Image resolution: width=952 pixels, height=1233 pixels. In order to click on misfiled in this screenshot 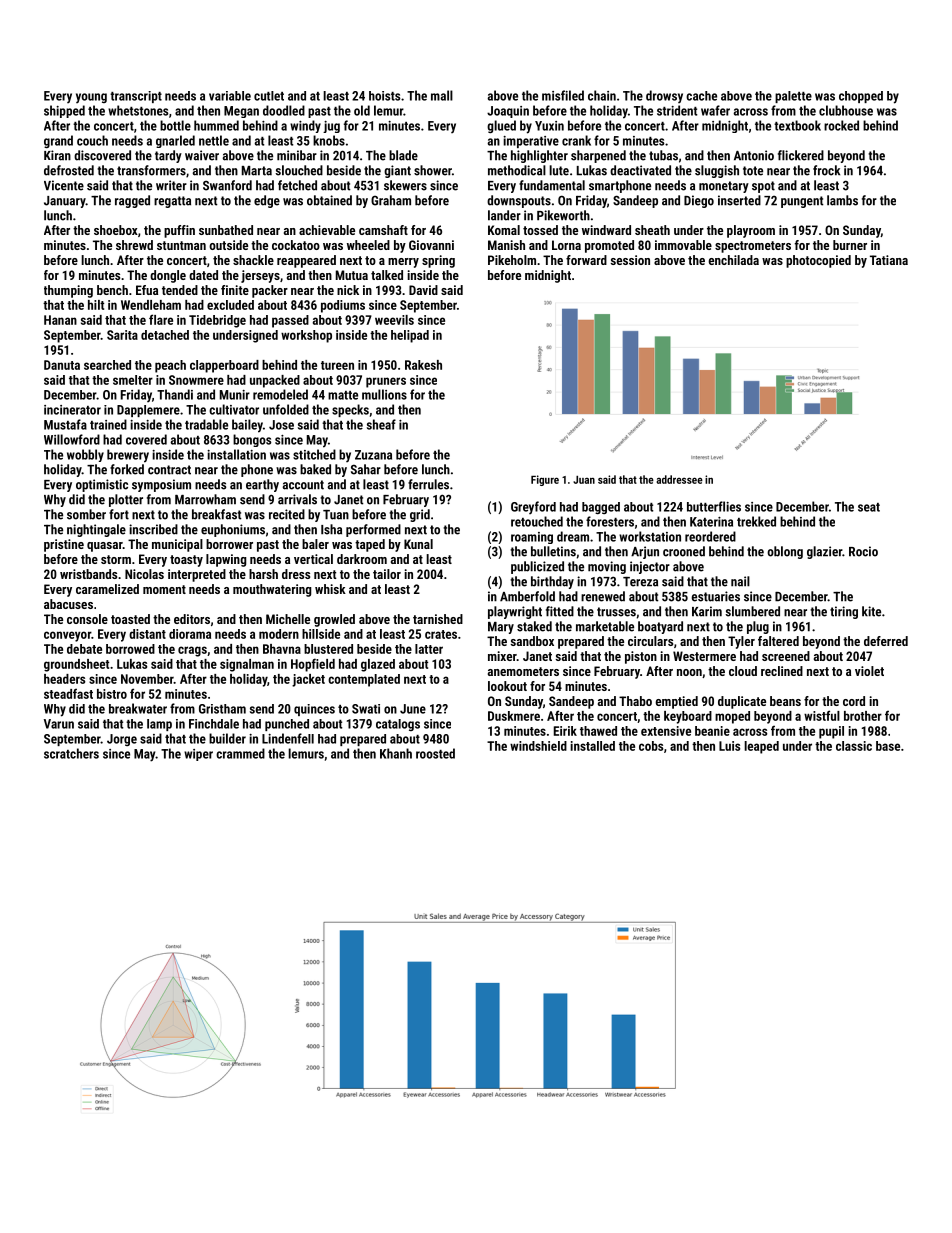, I will do `click(563, 95)`.
